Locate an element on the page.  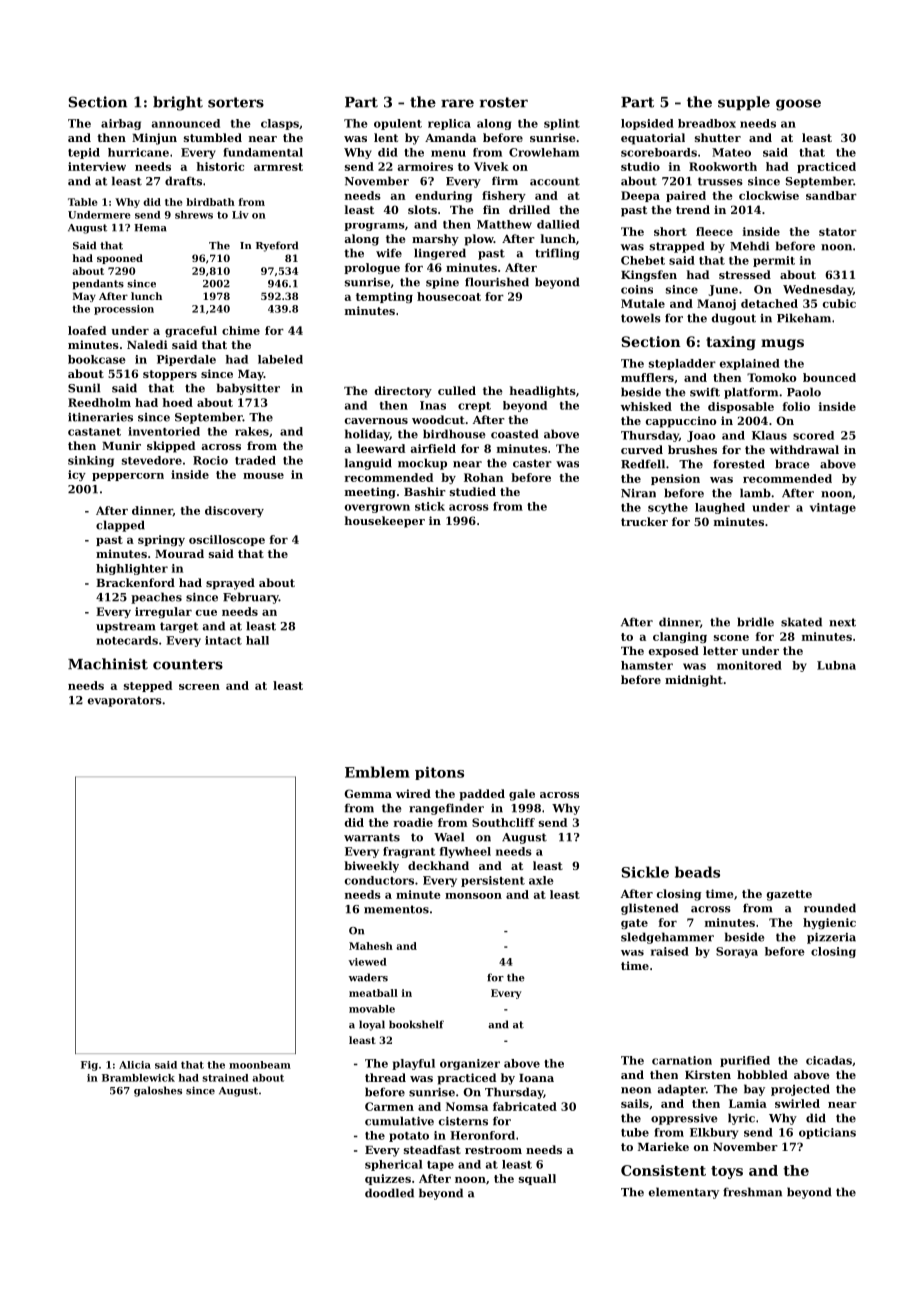
evaporators is located at coordinates (125, 701).
